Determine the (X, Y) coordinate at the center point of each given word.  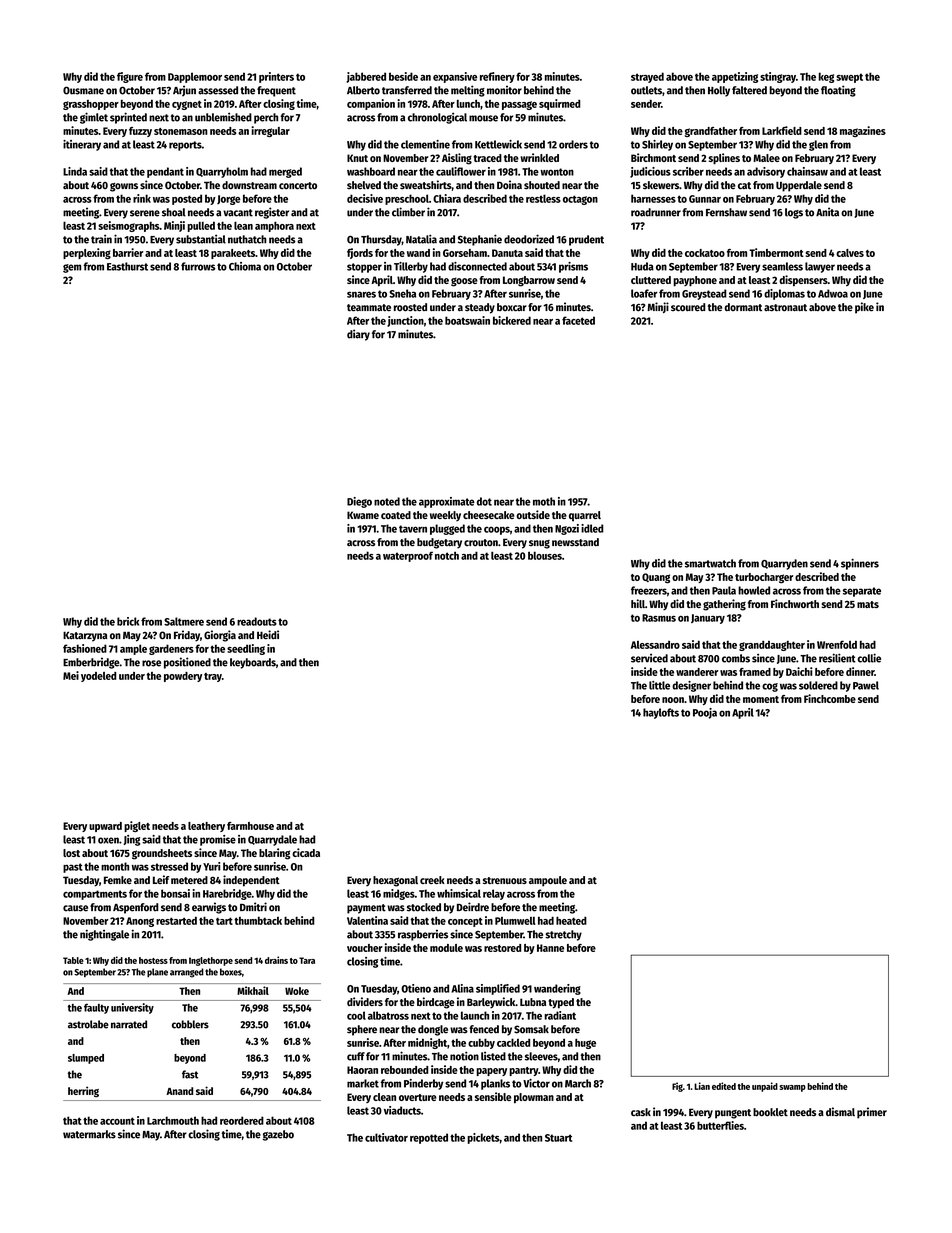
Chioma (245, 266)
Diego (359, 502)
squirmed (560, 104)
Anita (827, 212)
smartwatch (710, 563)
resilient (837, 658)
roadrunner (656, 212)
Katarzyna (85, 636)
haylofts (661, 713)
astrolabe (88, 1024)
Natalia (421, 239)
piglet (137, 826)
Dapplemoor (195, 77)
